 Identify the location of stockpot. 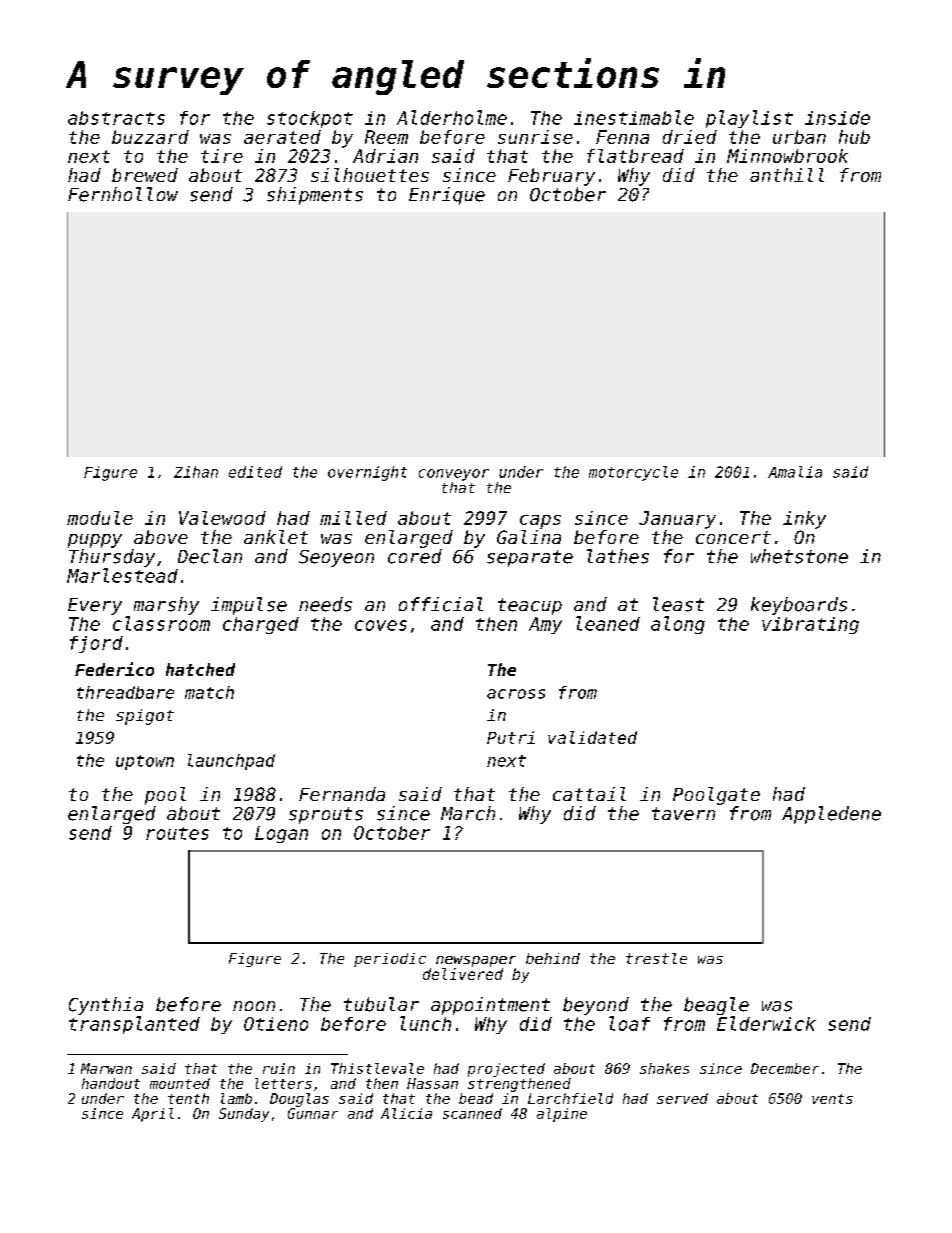
(310, 119).
